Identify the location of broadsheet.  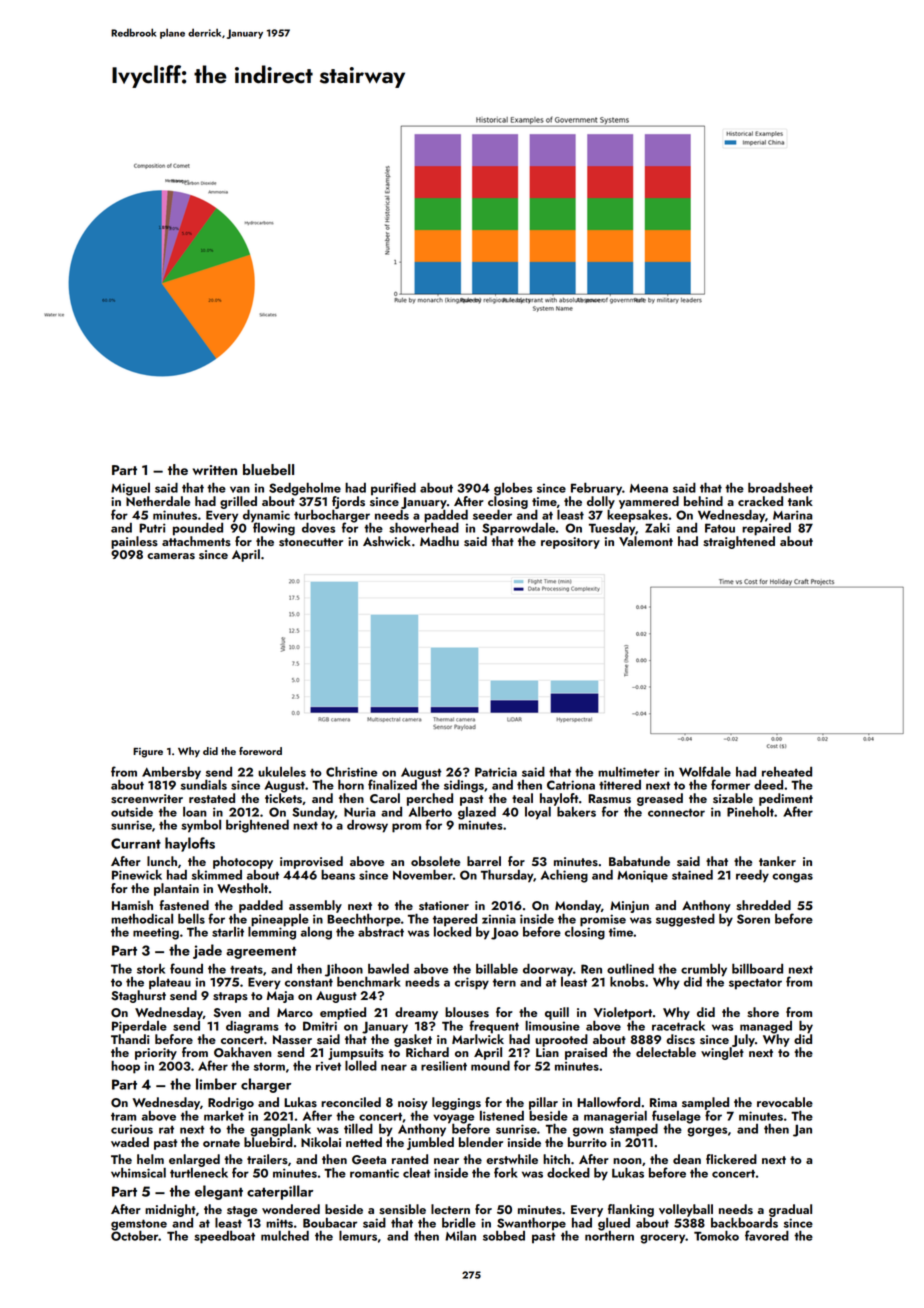
(780, 487).
